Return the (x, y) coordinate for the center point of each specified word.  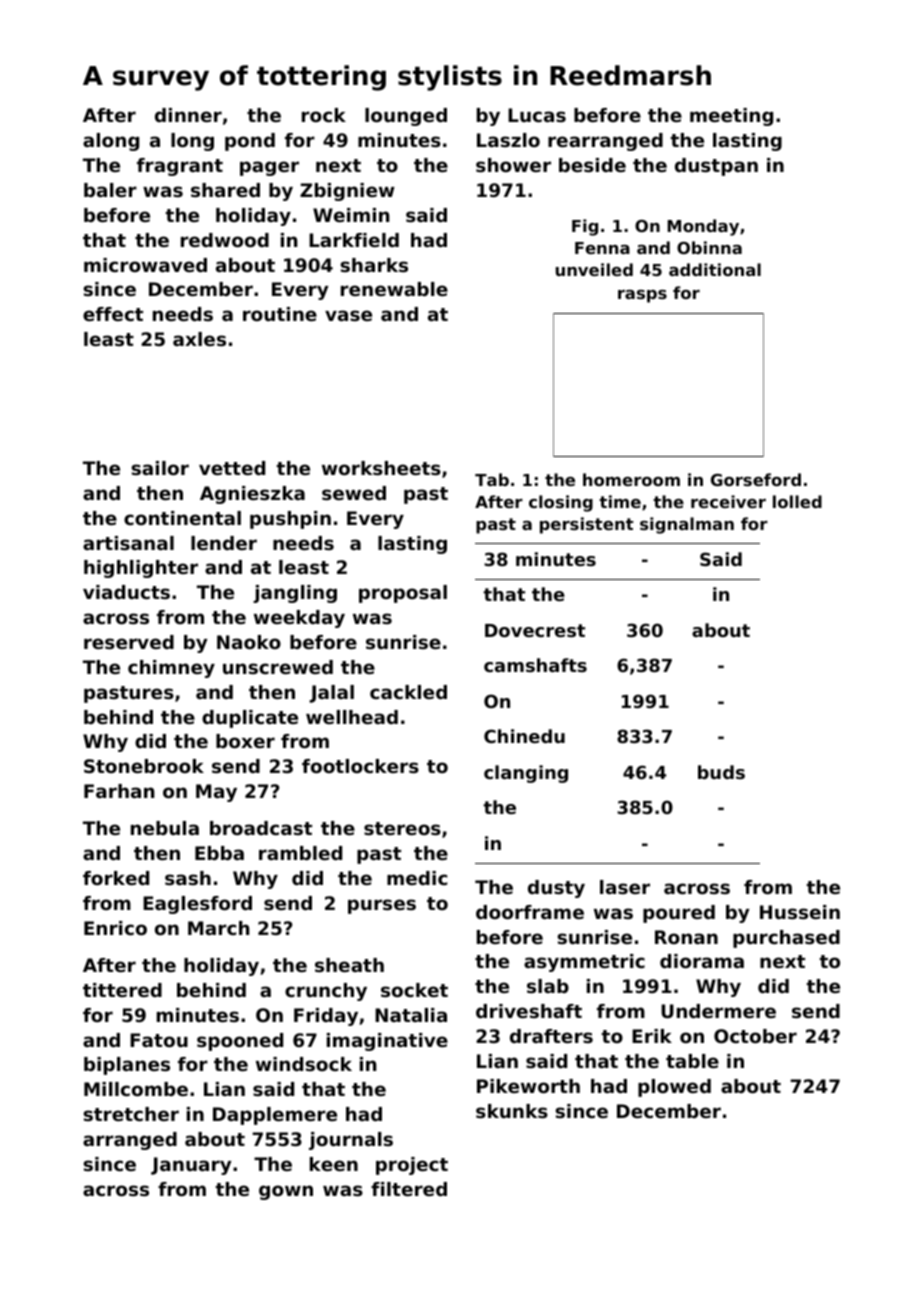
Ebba (219, 853)
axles (199, 339)
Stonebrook (144, 766)
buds (721, 772)
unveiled (594, 269)
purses (382, 906)
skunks (512, 1111)
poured (679, 914)
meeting (731, 117)
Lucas (537, 115)
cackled (408, 692)
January (191, 1166)
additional (715, 269)
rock (324, 115)
